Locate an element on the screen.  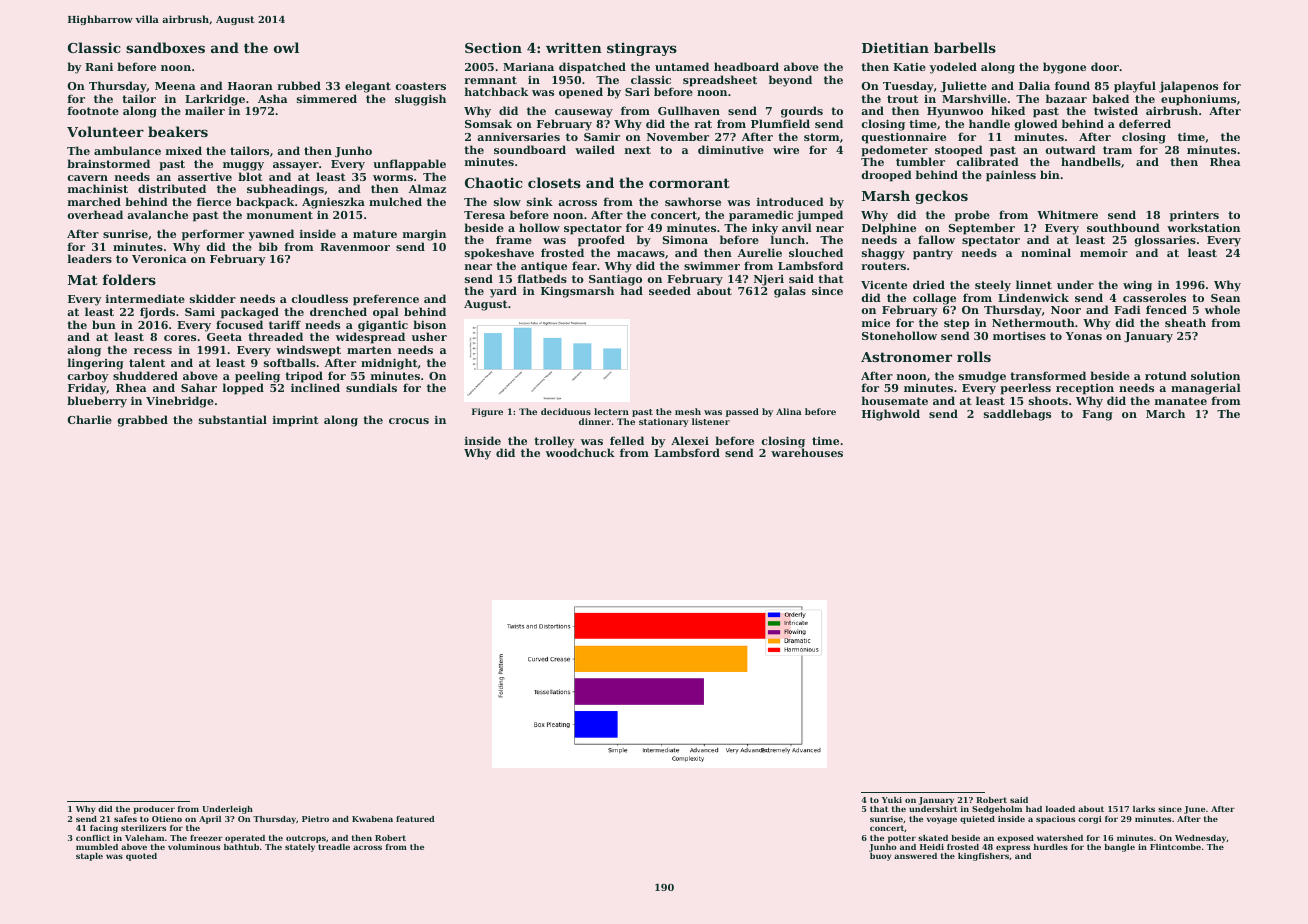
cavern is located at coordinates (88, 178).
